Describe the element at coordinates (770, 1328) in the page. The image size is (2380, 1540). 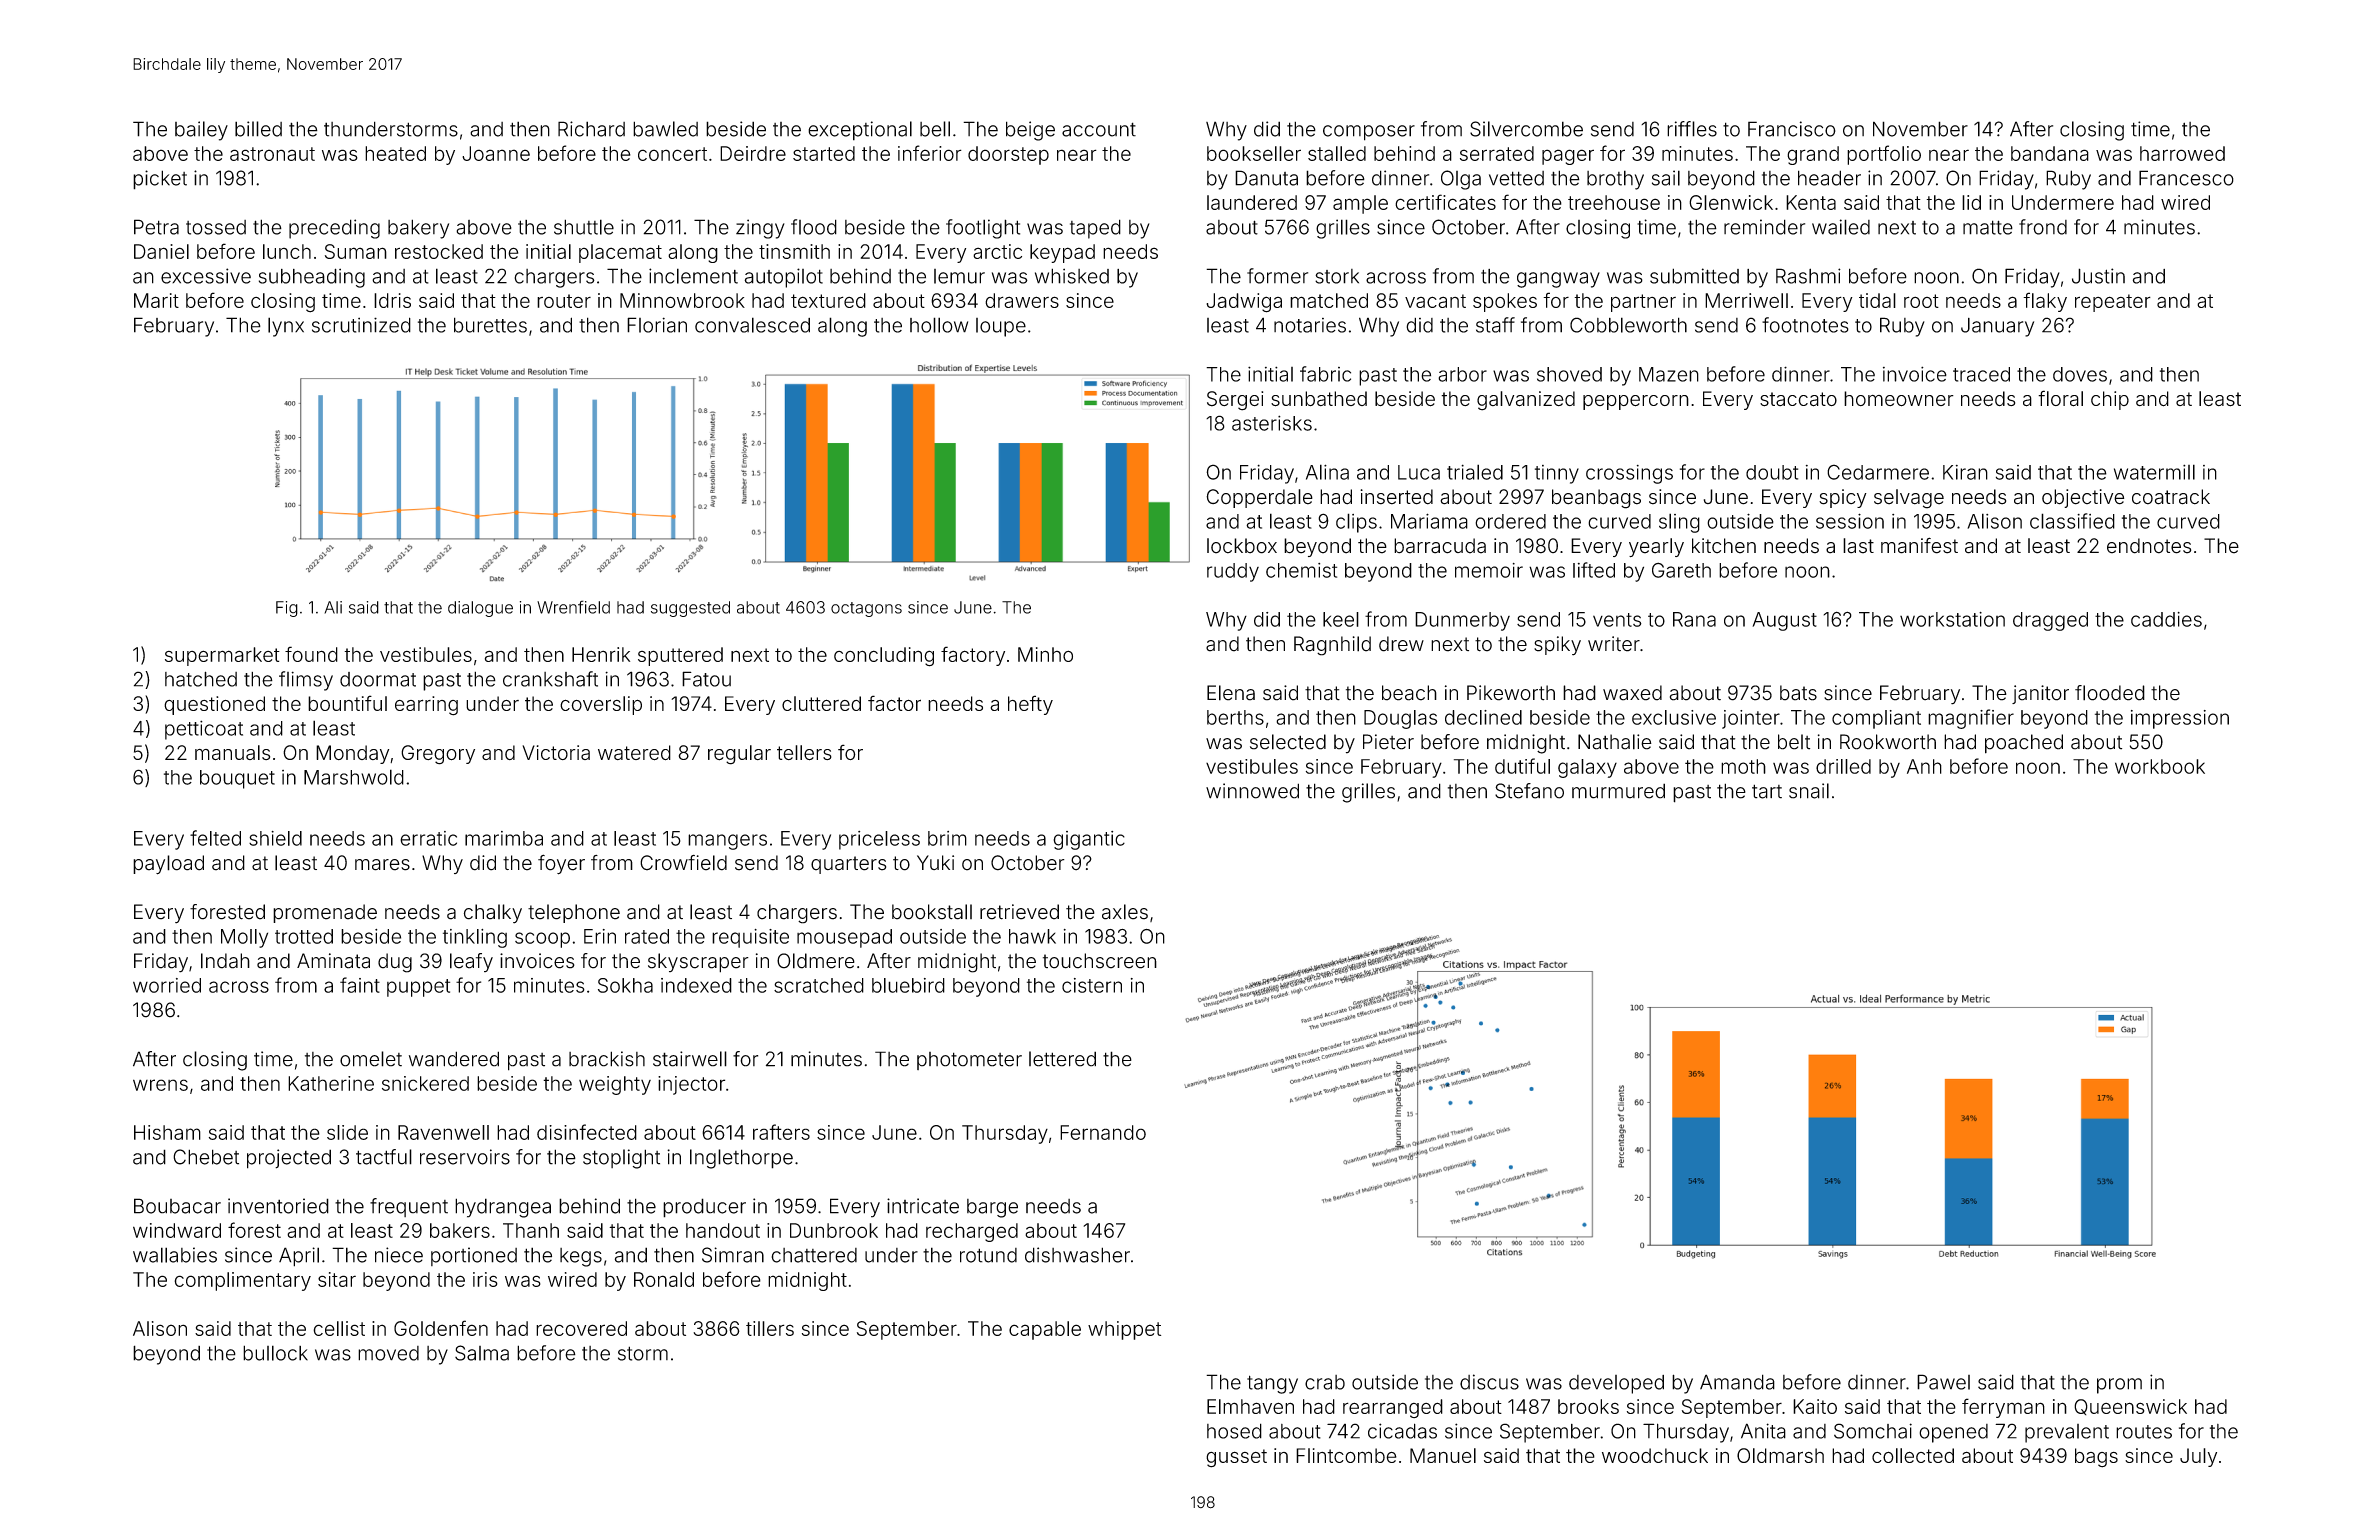
I see `tillers` at that location.
